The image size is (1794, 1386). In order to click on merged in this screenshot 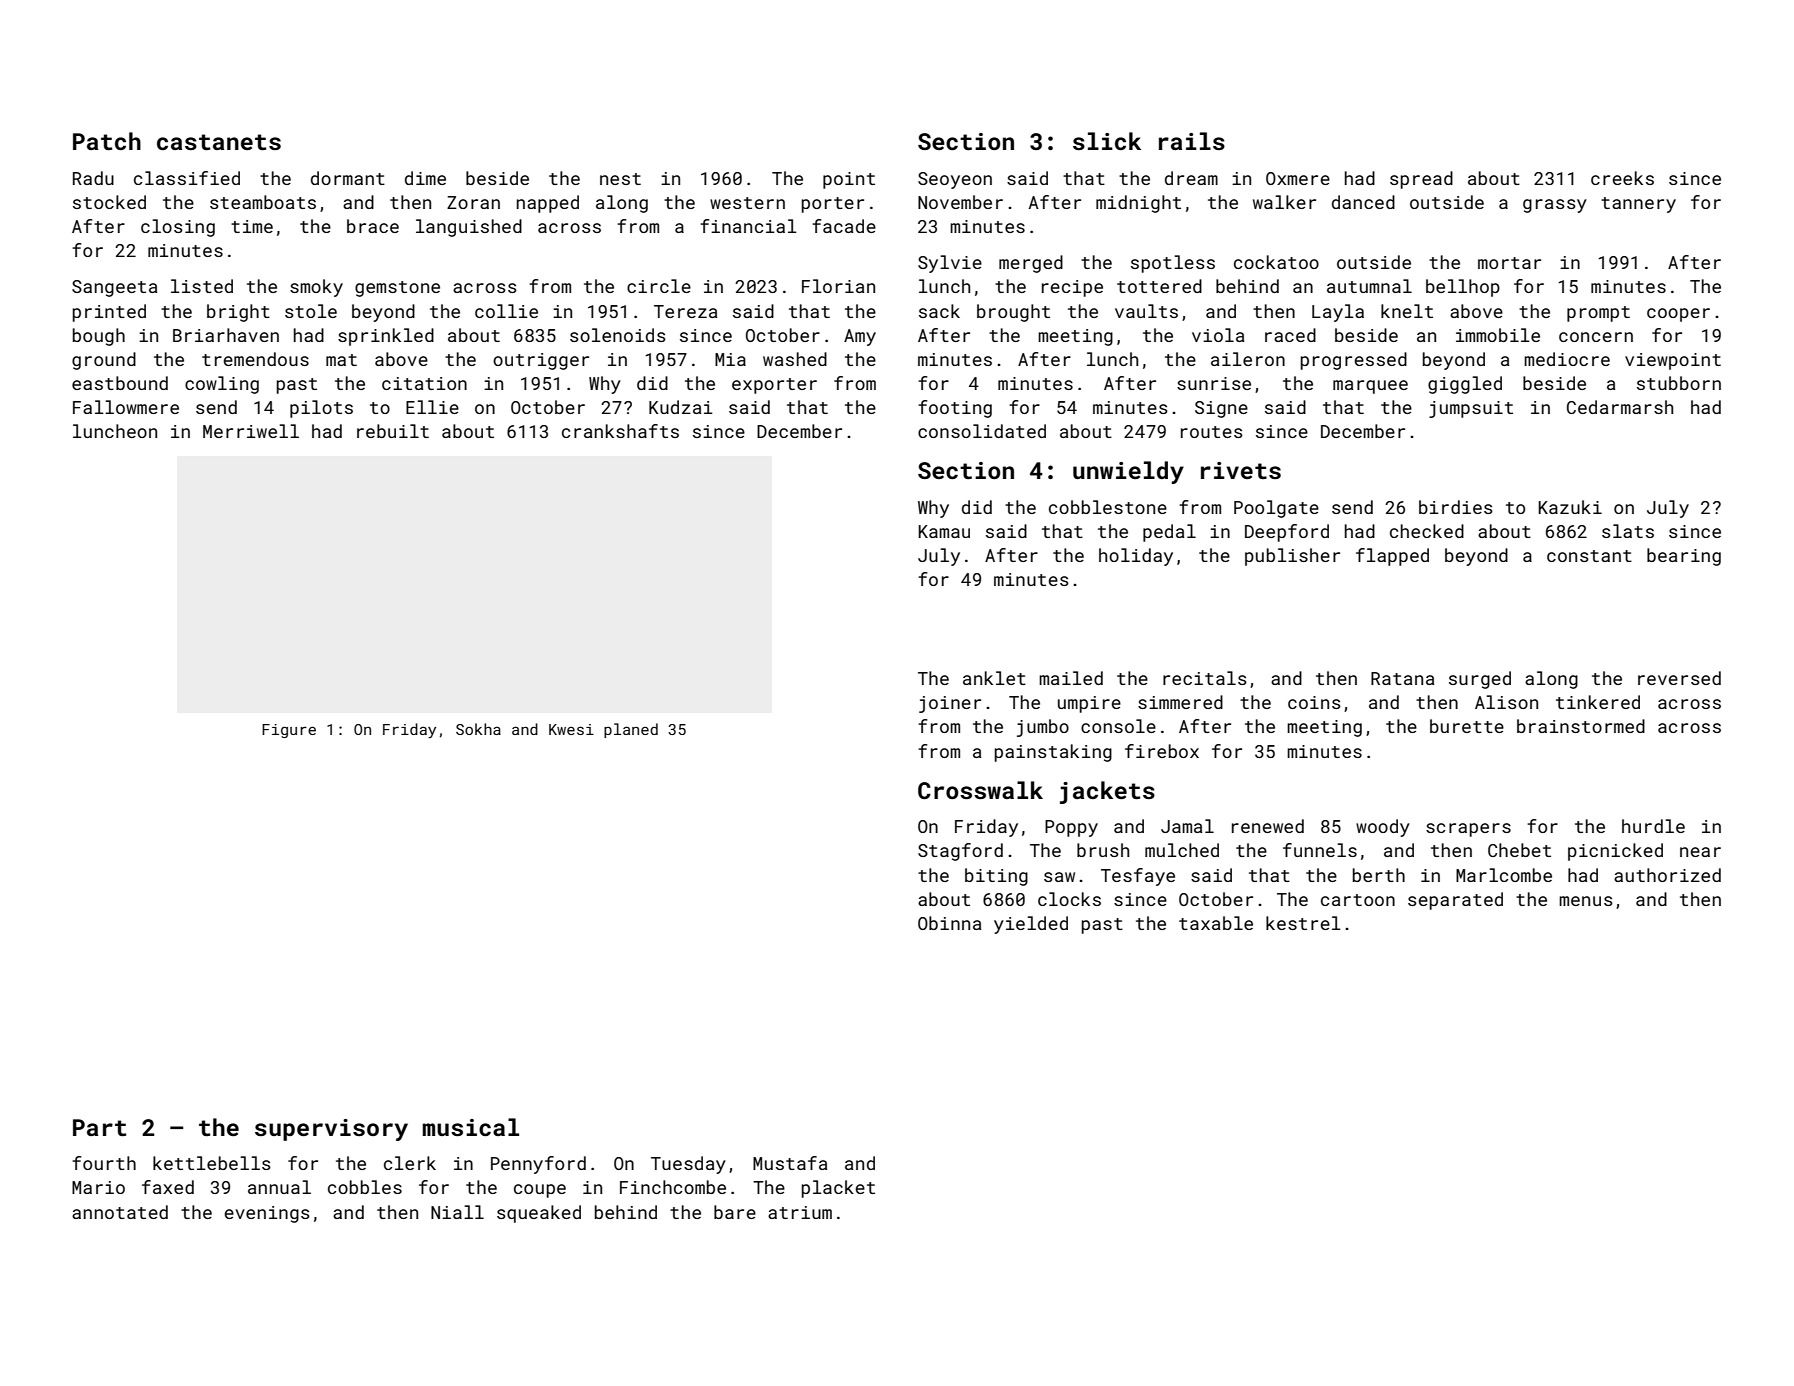, I will do `click(1031, 264)`.
